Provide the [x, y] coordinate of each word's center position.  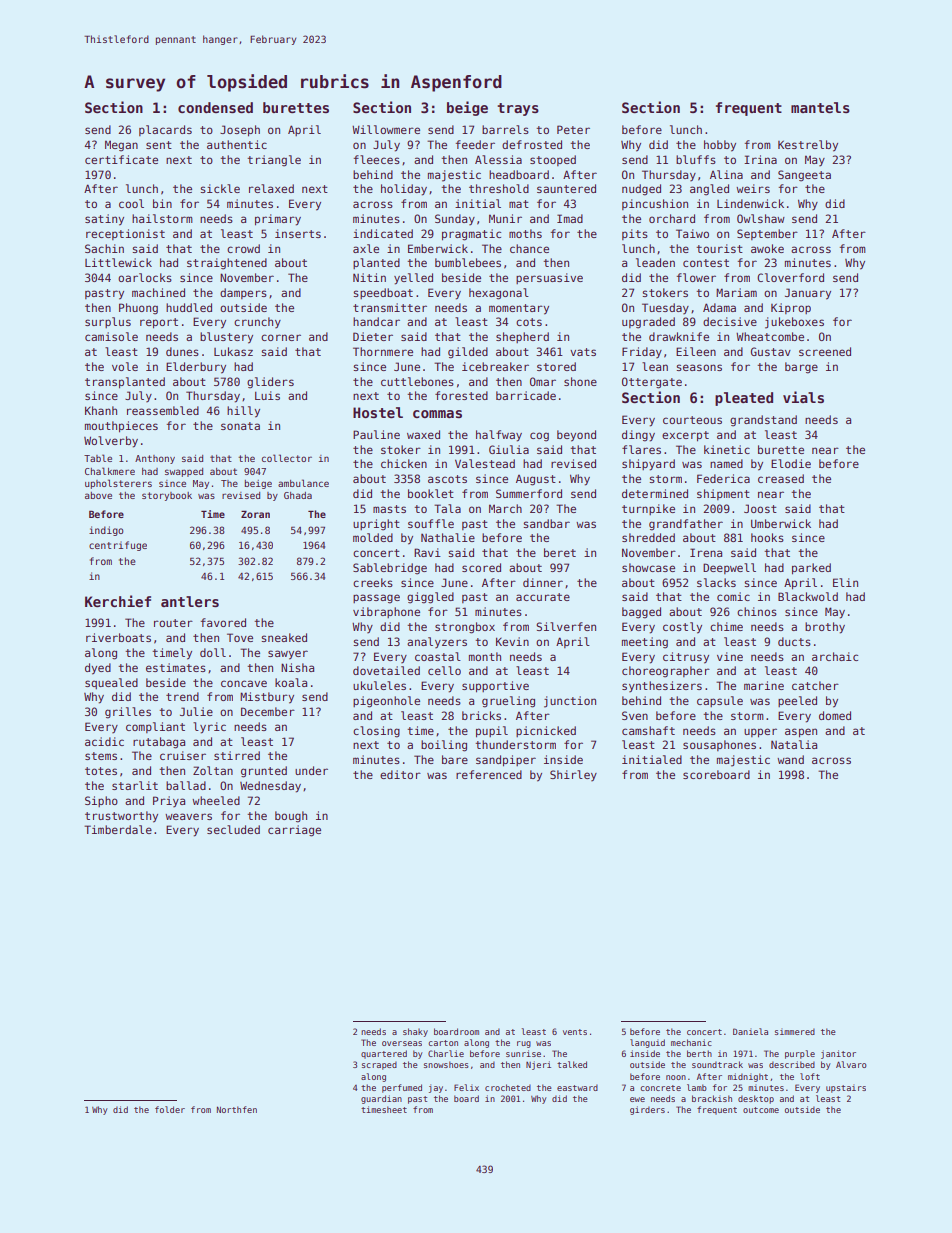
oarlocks [145, 277]
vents [575, 1032]
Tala [447, 508]
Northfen [237, 1109]
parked [811, 569]
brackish [712, 1098]
